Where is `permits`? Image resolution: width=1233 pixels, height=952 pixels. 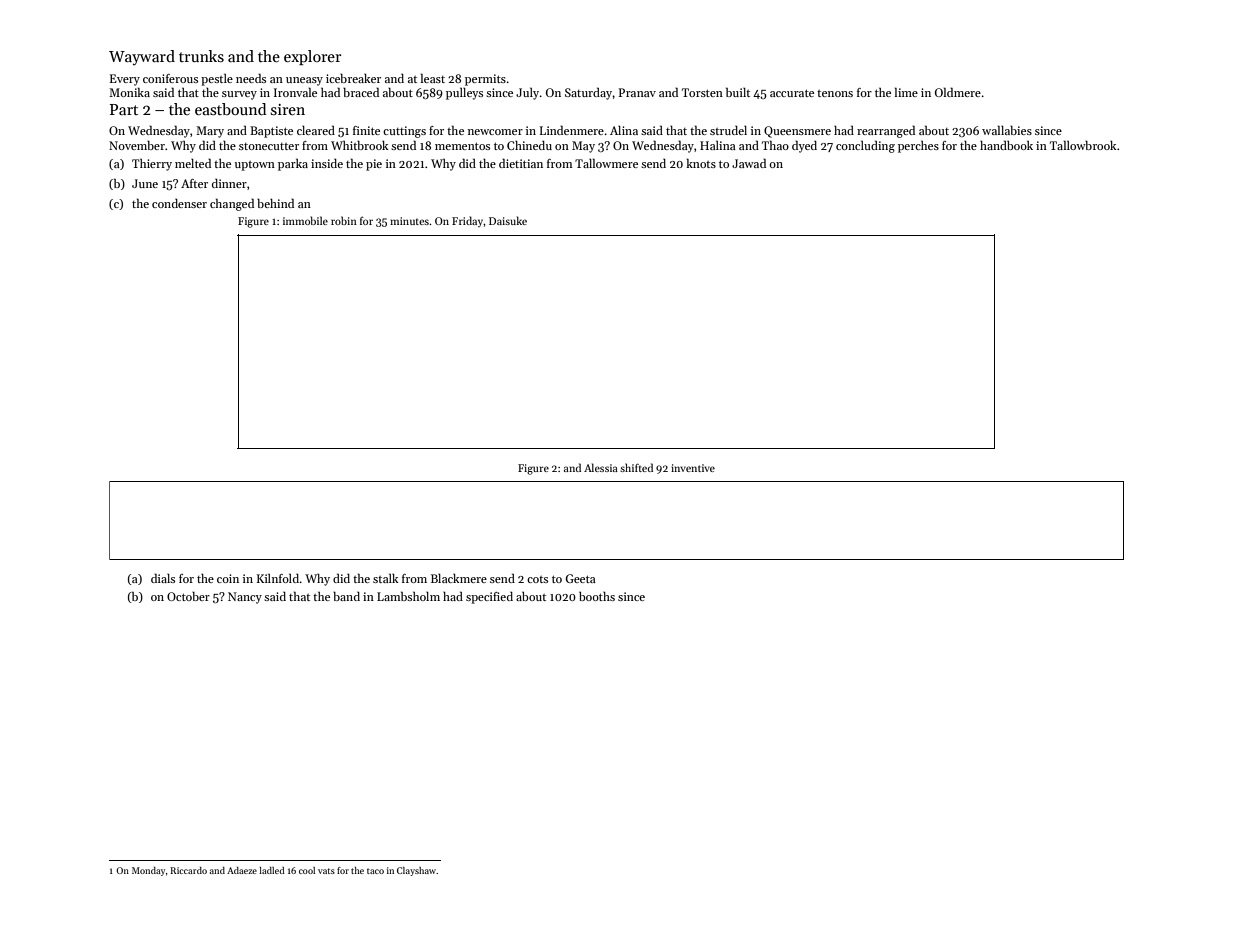
permits is located at coordinates (485, 80).
